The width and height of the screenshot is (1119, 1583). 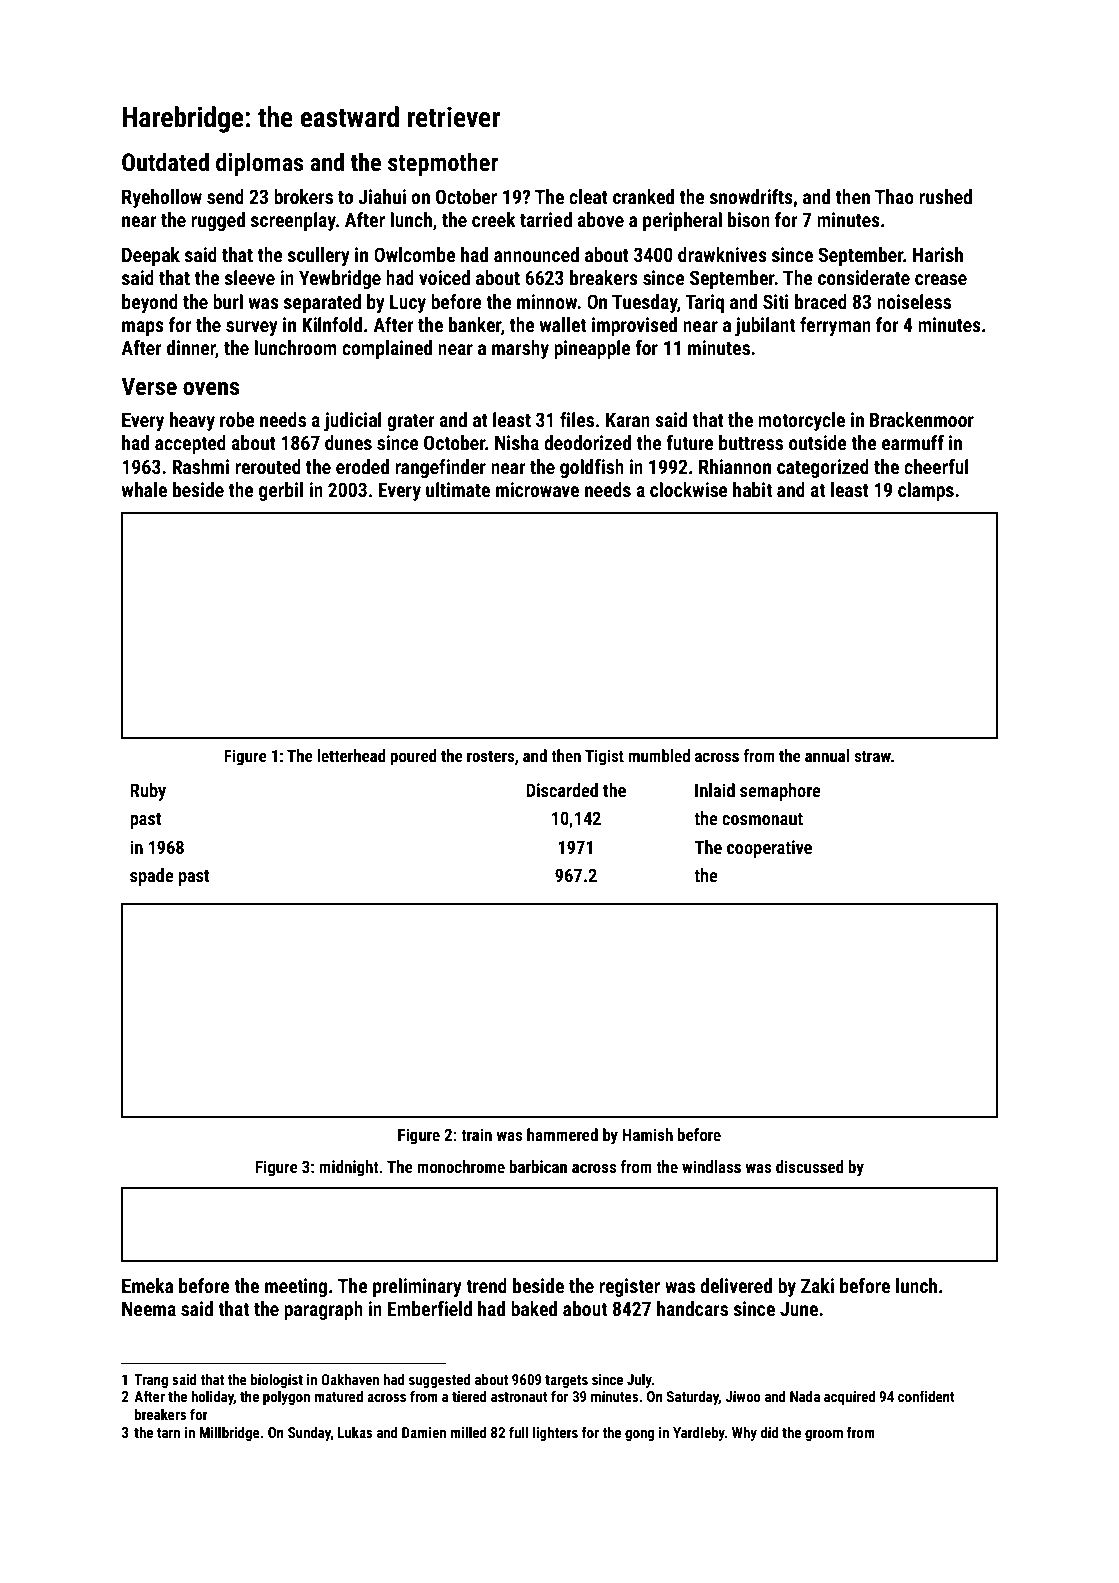 What do you see at coordinates (410, 422) in the screenshot?
I see `grater` at bounding box center [410, 422].
